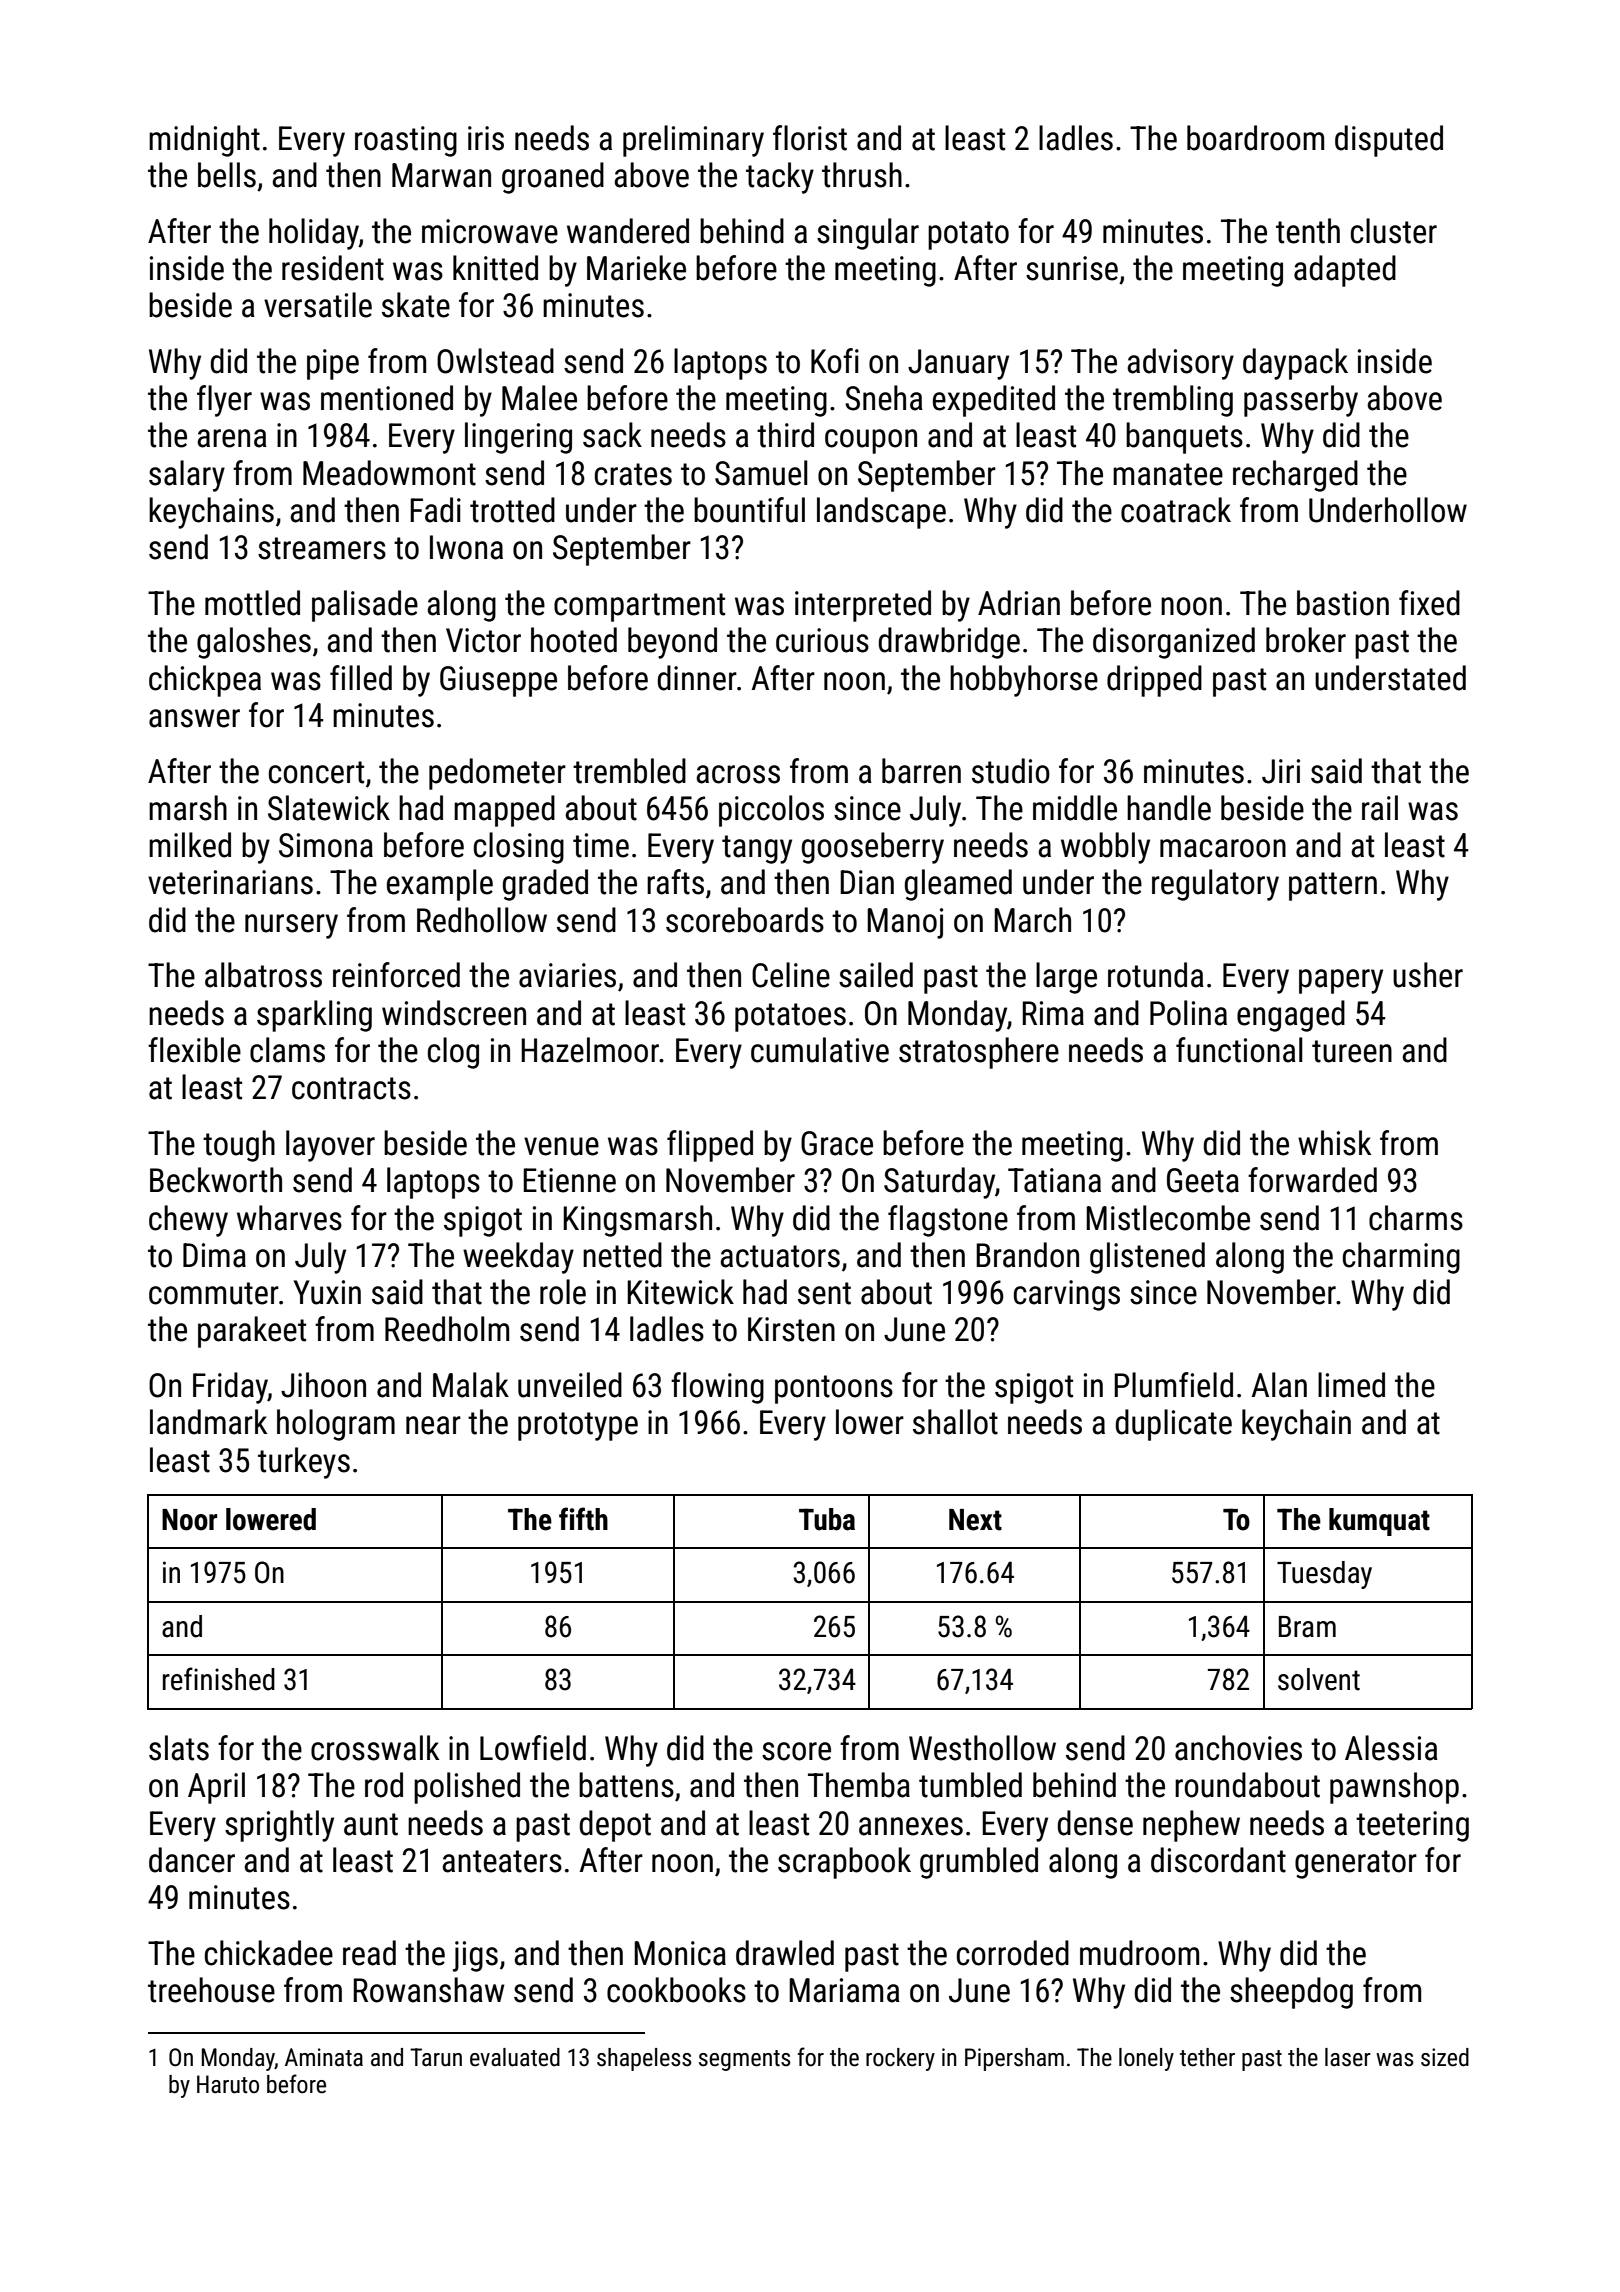  I want to click on shapeless, so click(644, 2059).
